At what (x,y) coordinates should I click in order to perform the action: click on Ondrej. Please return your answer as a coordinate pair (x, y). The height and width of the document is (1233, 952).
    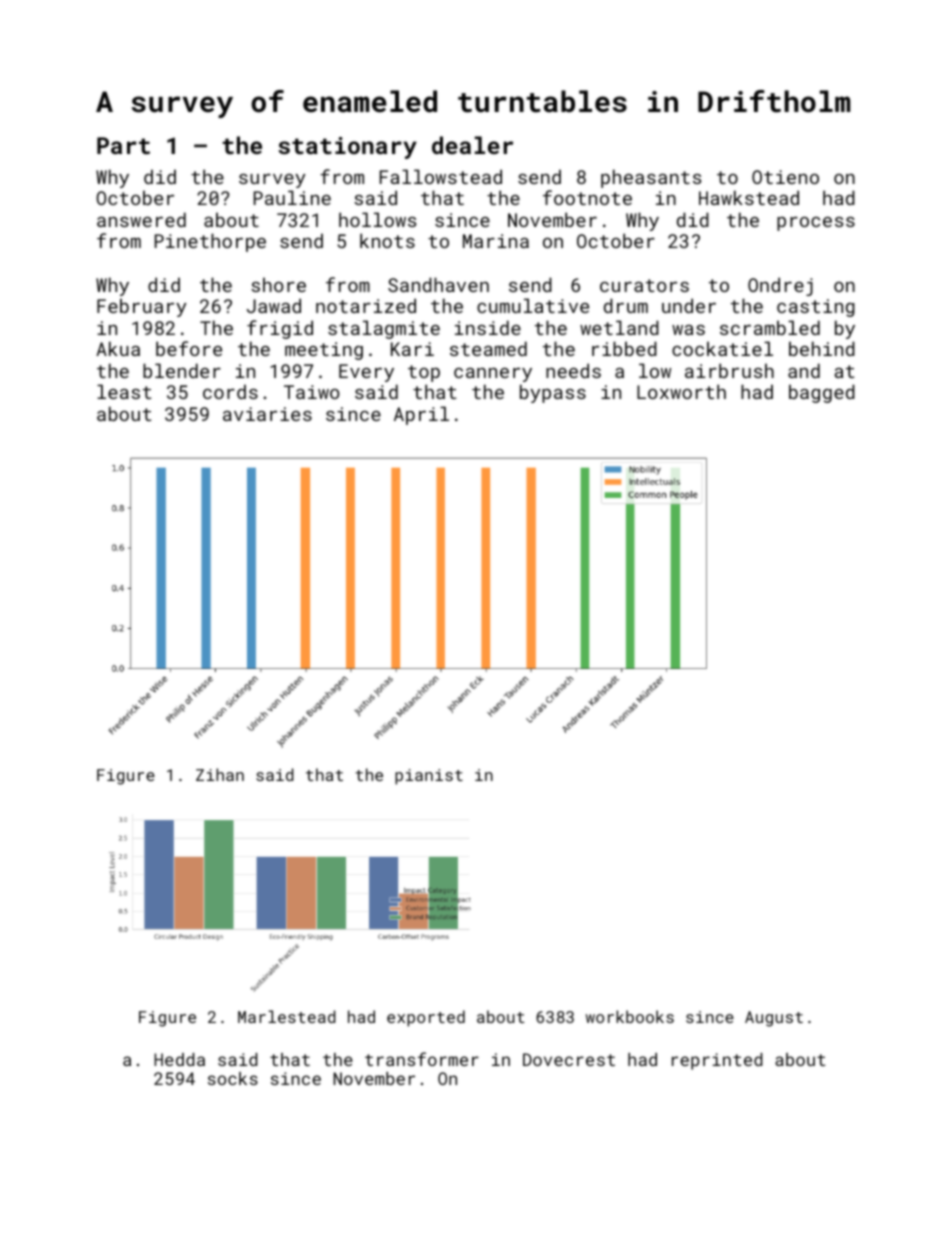
    Looking at the image, I should click on (780, 286).
